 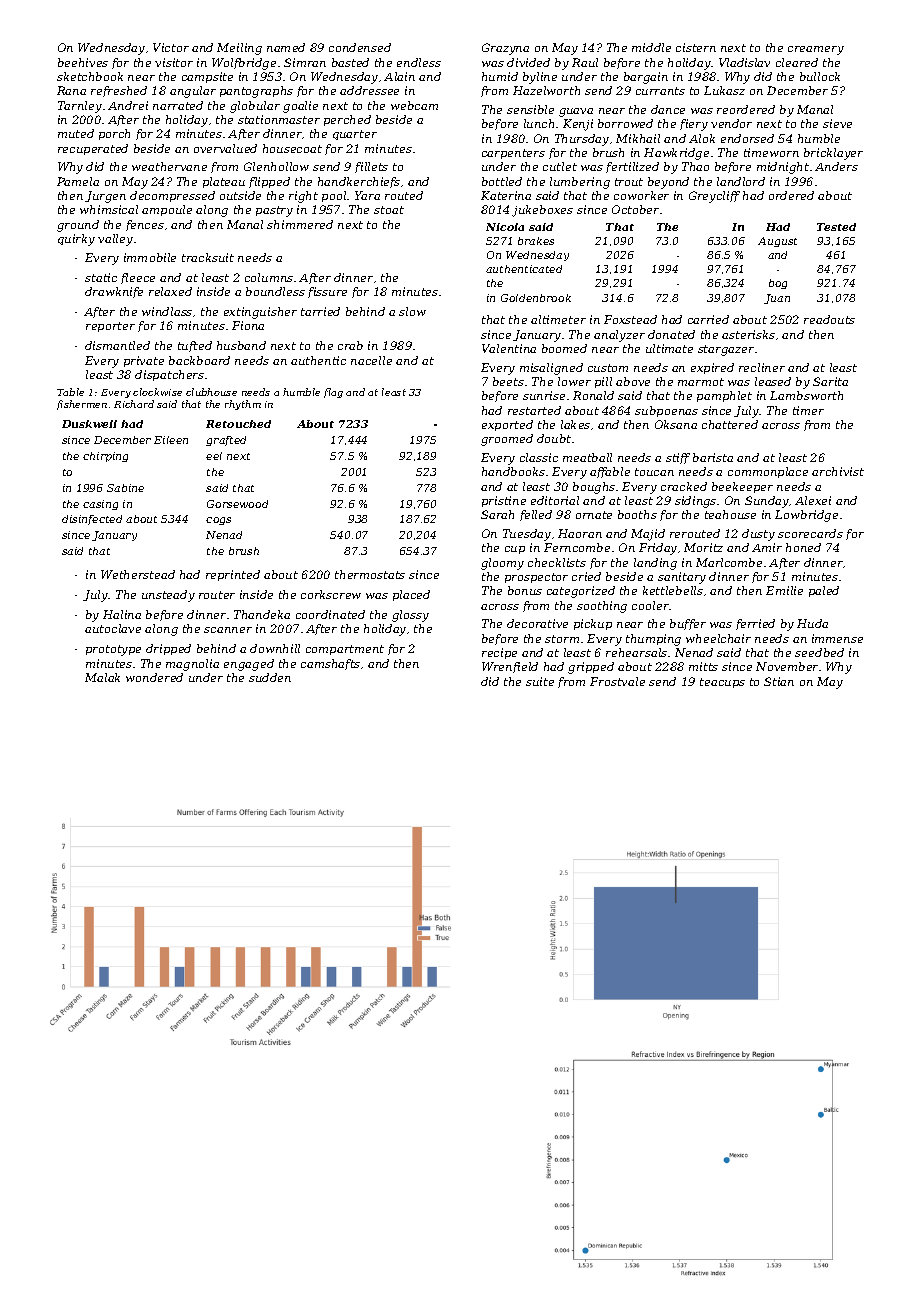 What do you see at coordinates (228, 630) in the screenshot?
I see `scanner` at bounding box center [228, 630].
